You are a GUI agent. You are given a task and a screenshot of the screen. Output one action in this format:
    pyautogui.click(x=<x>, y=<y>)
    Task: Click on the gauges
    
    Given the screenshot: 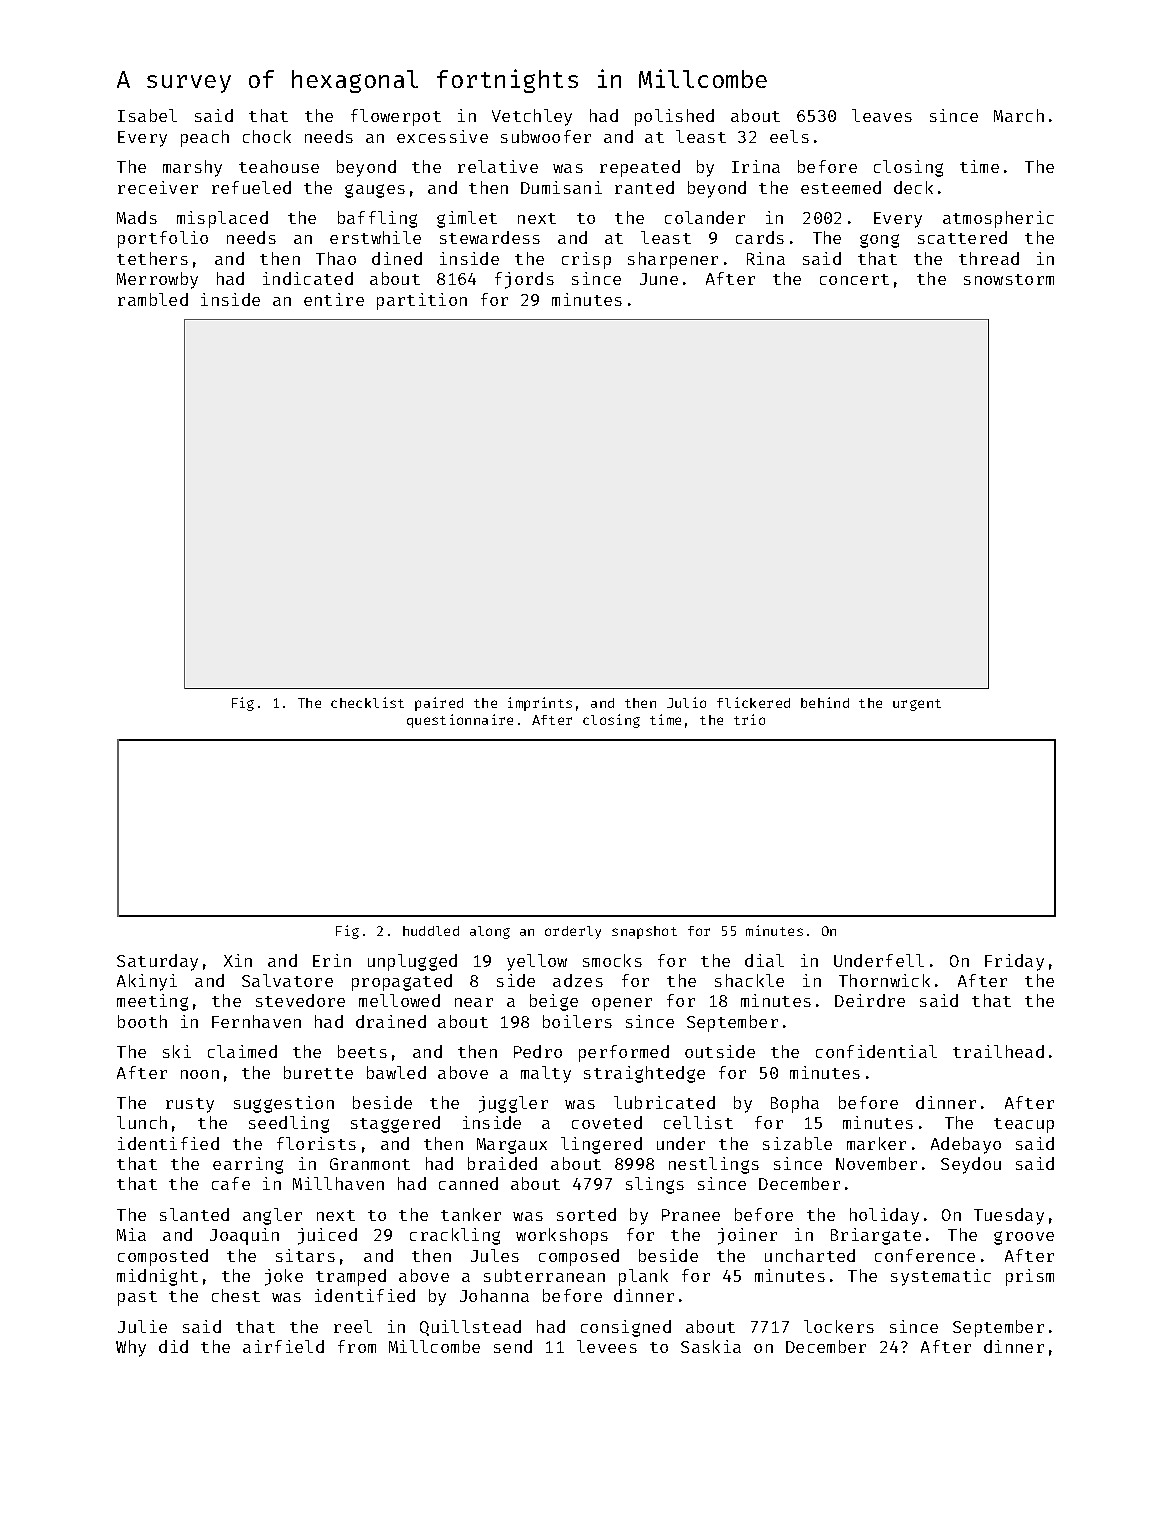 What is the action you would take?
    pyautogui.click(x=375, y=191)
